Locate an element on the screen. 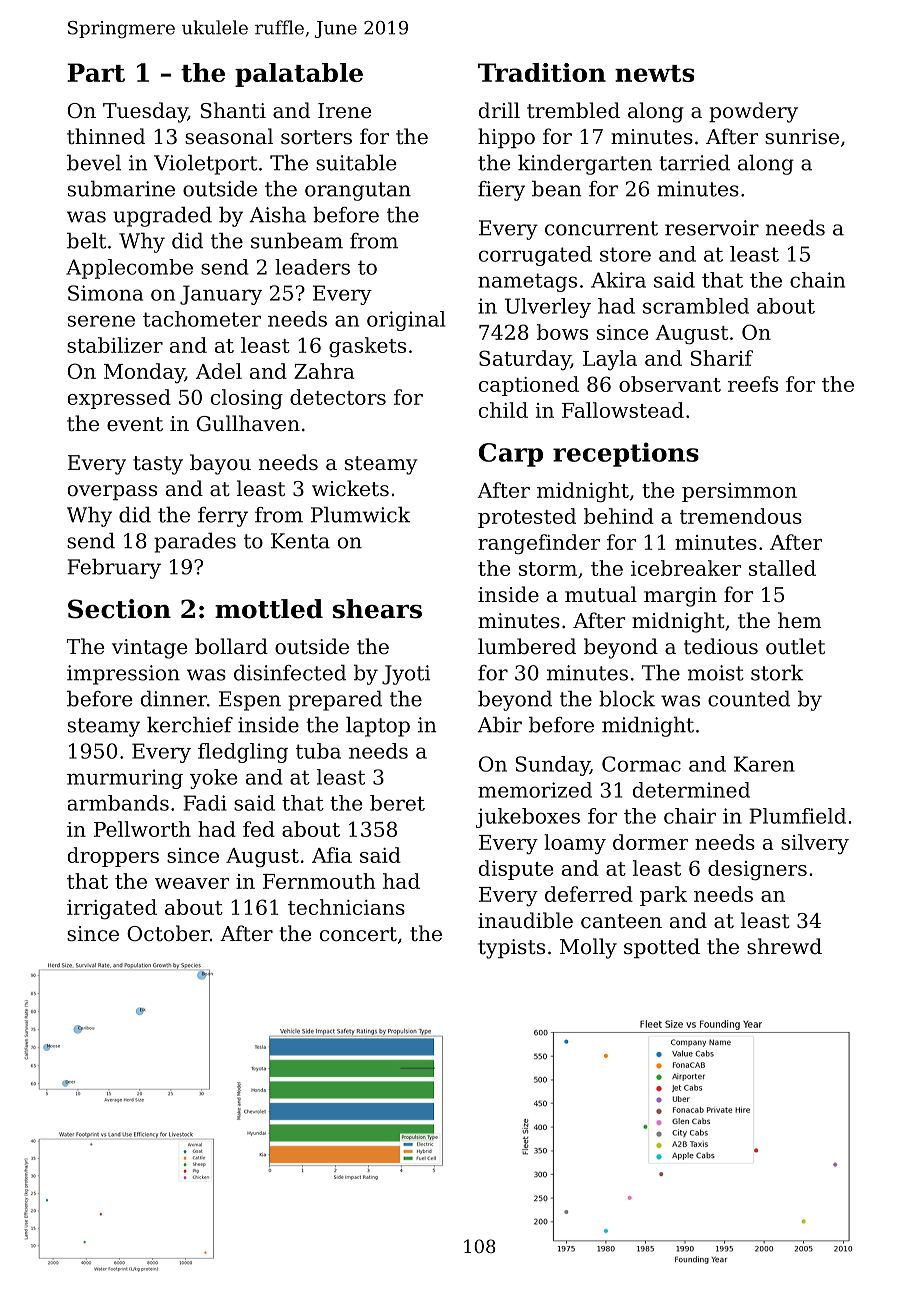  weaver is located at coordinates (192, 883).
